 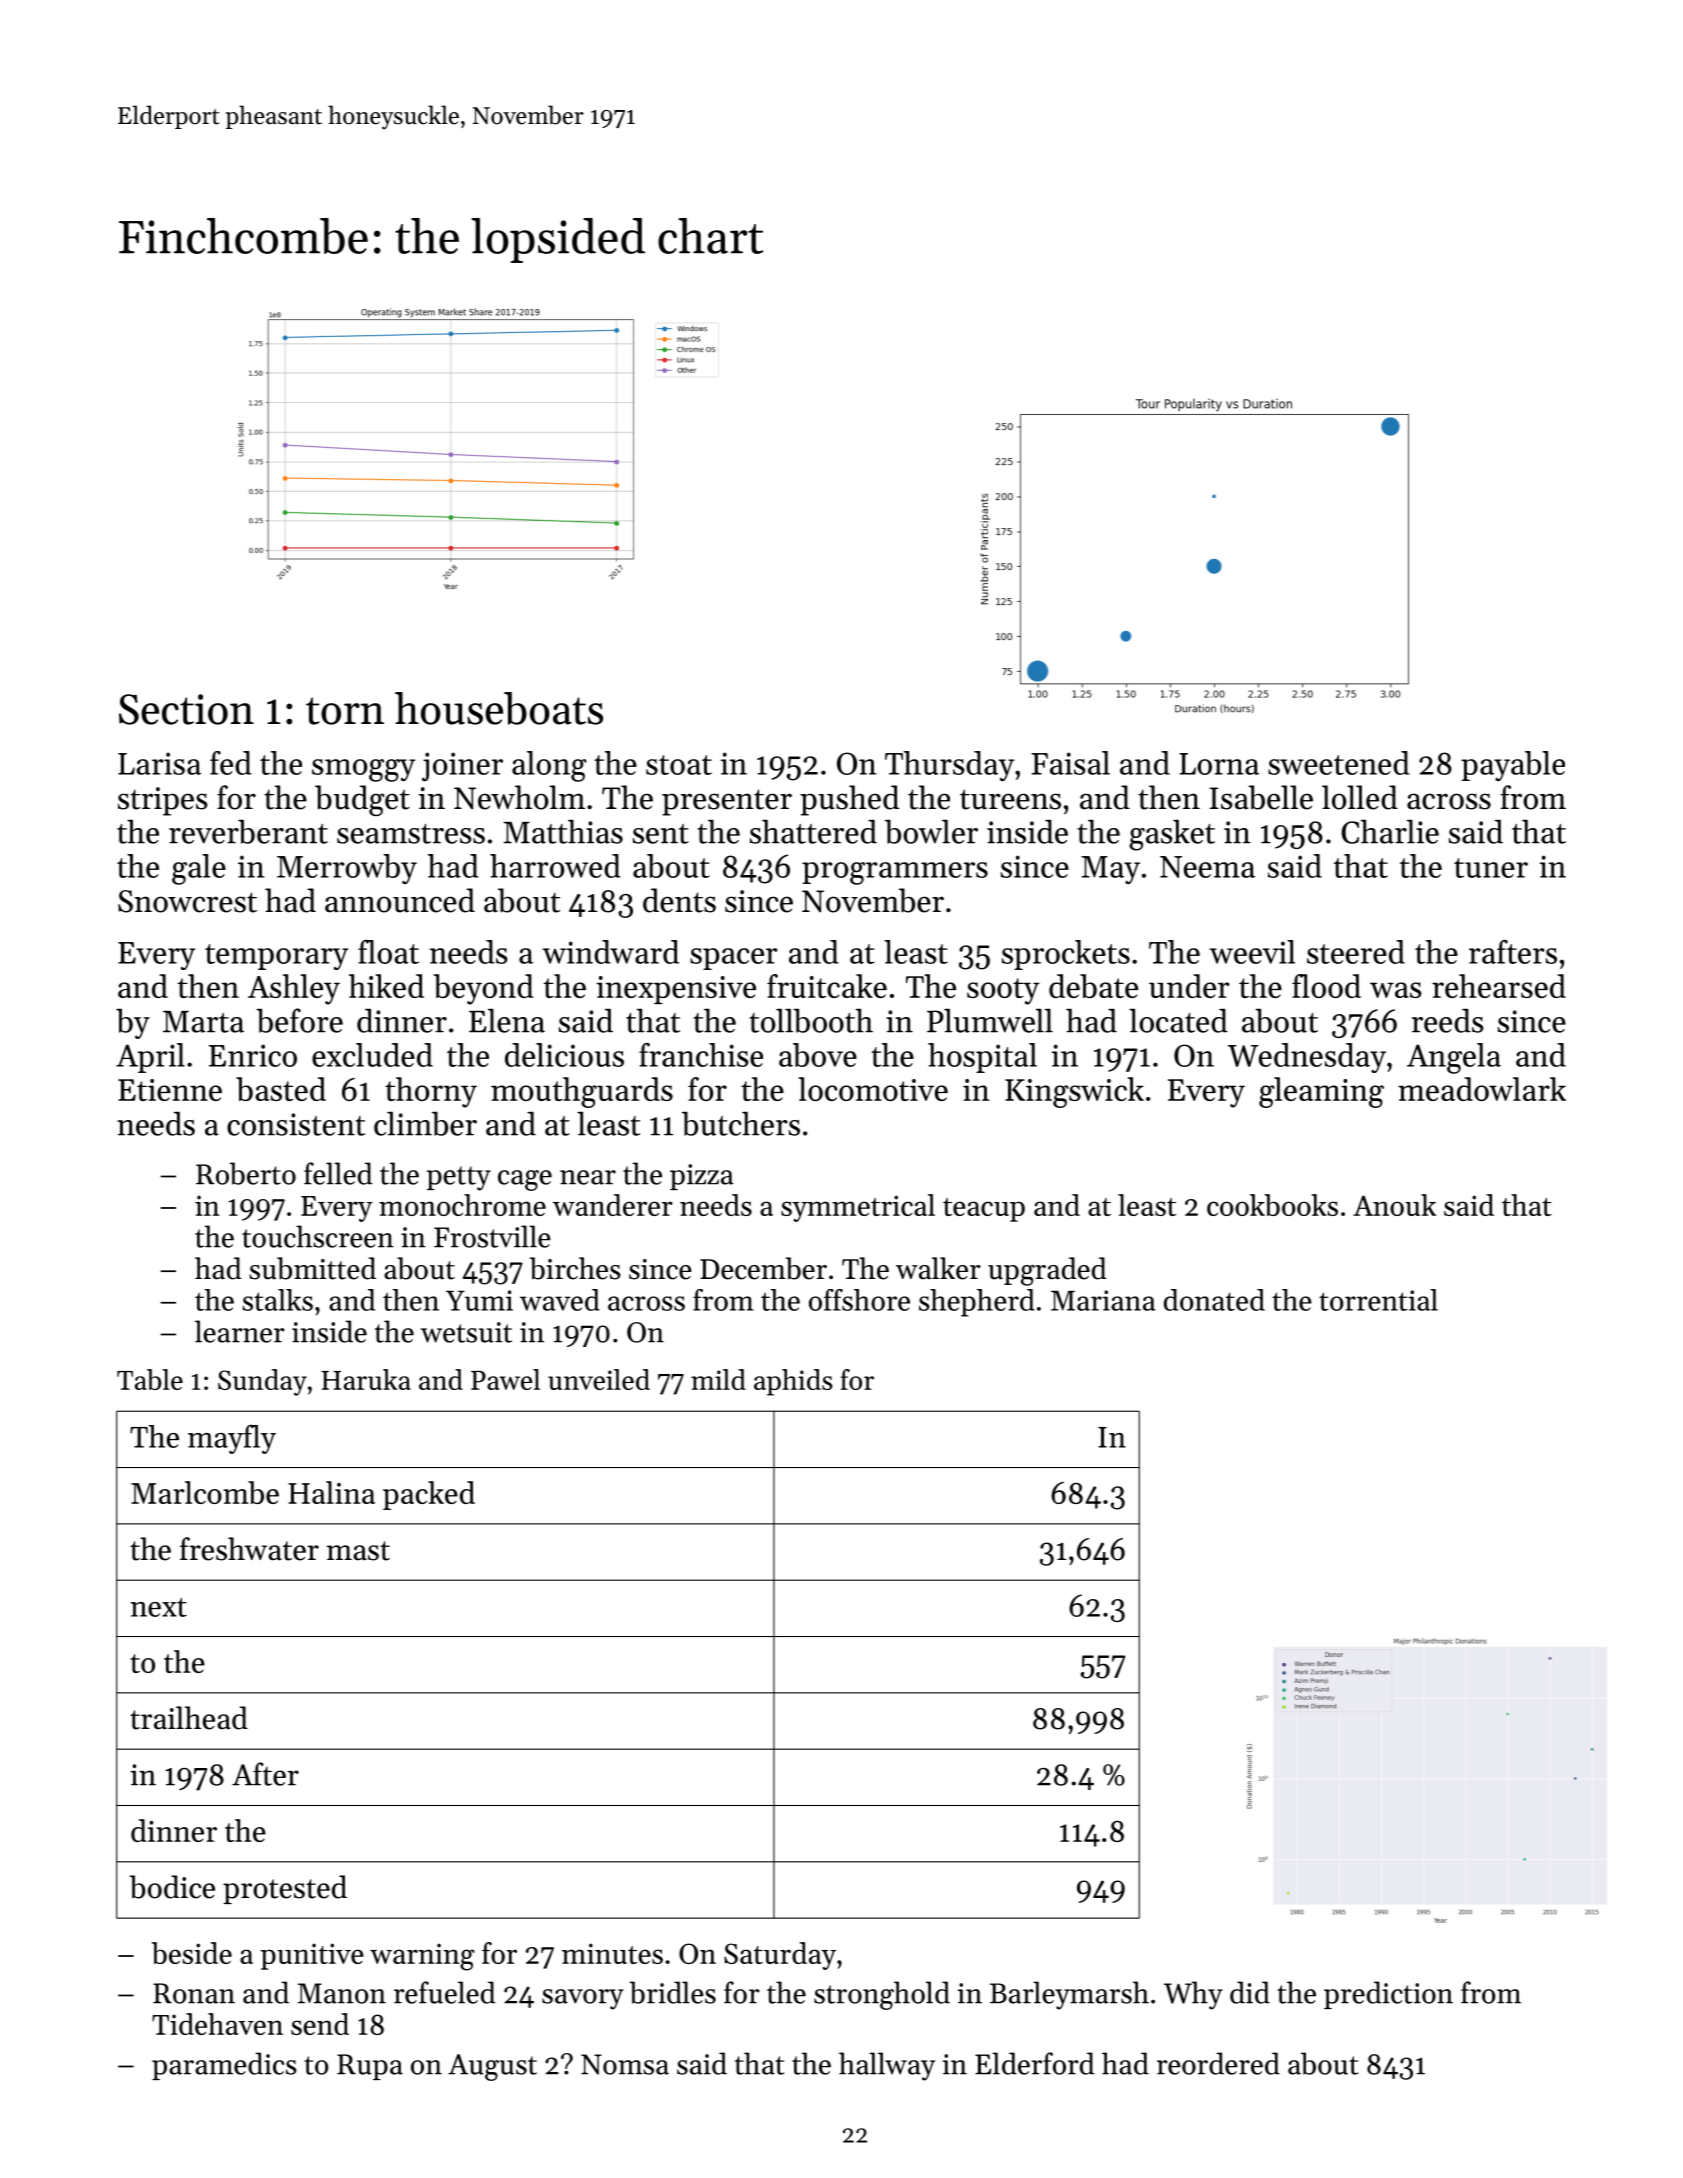 I want to click on trailhead, so click(x=189, y=1718).
